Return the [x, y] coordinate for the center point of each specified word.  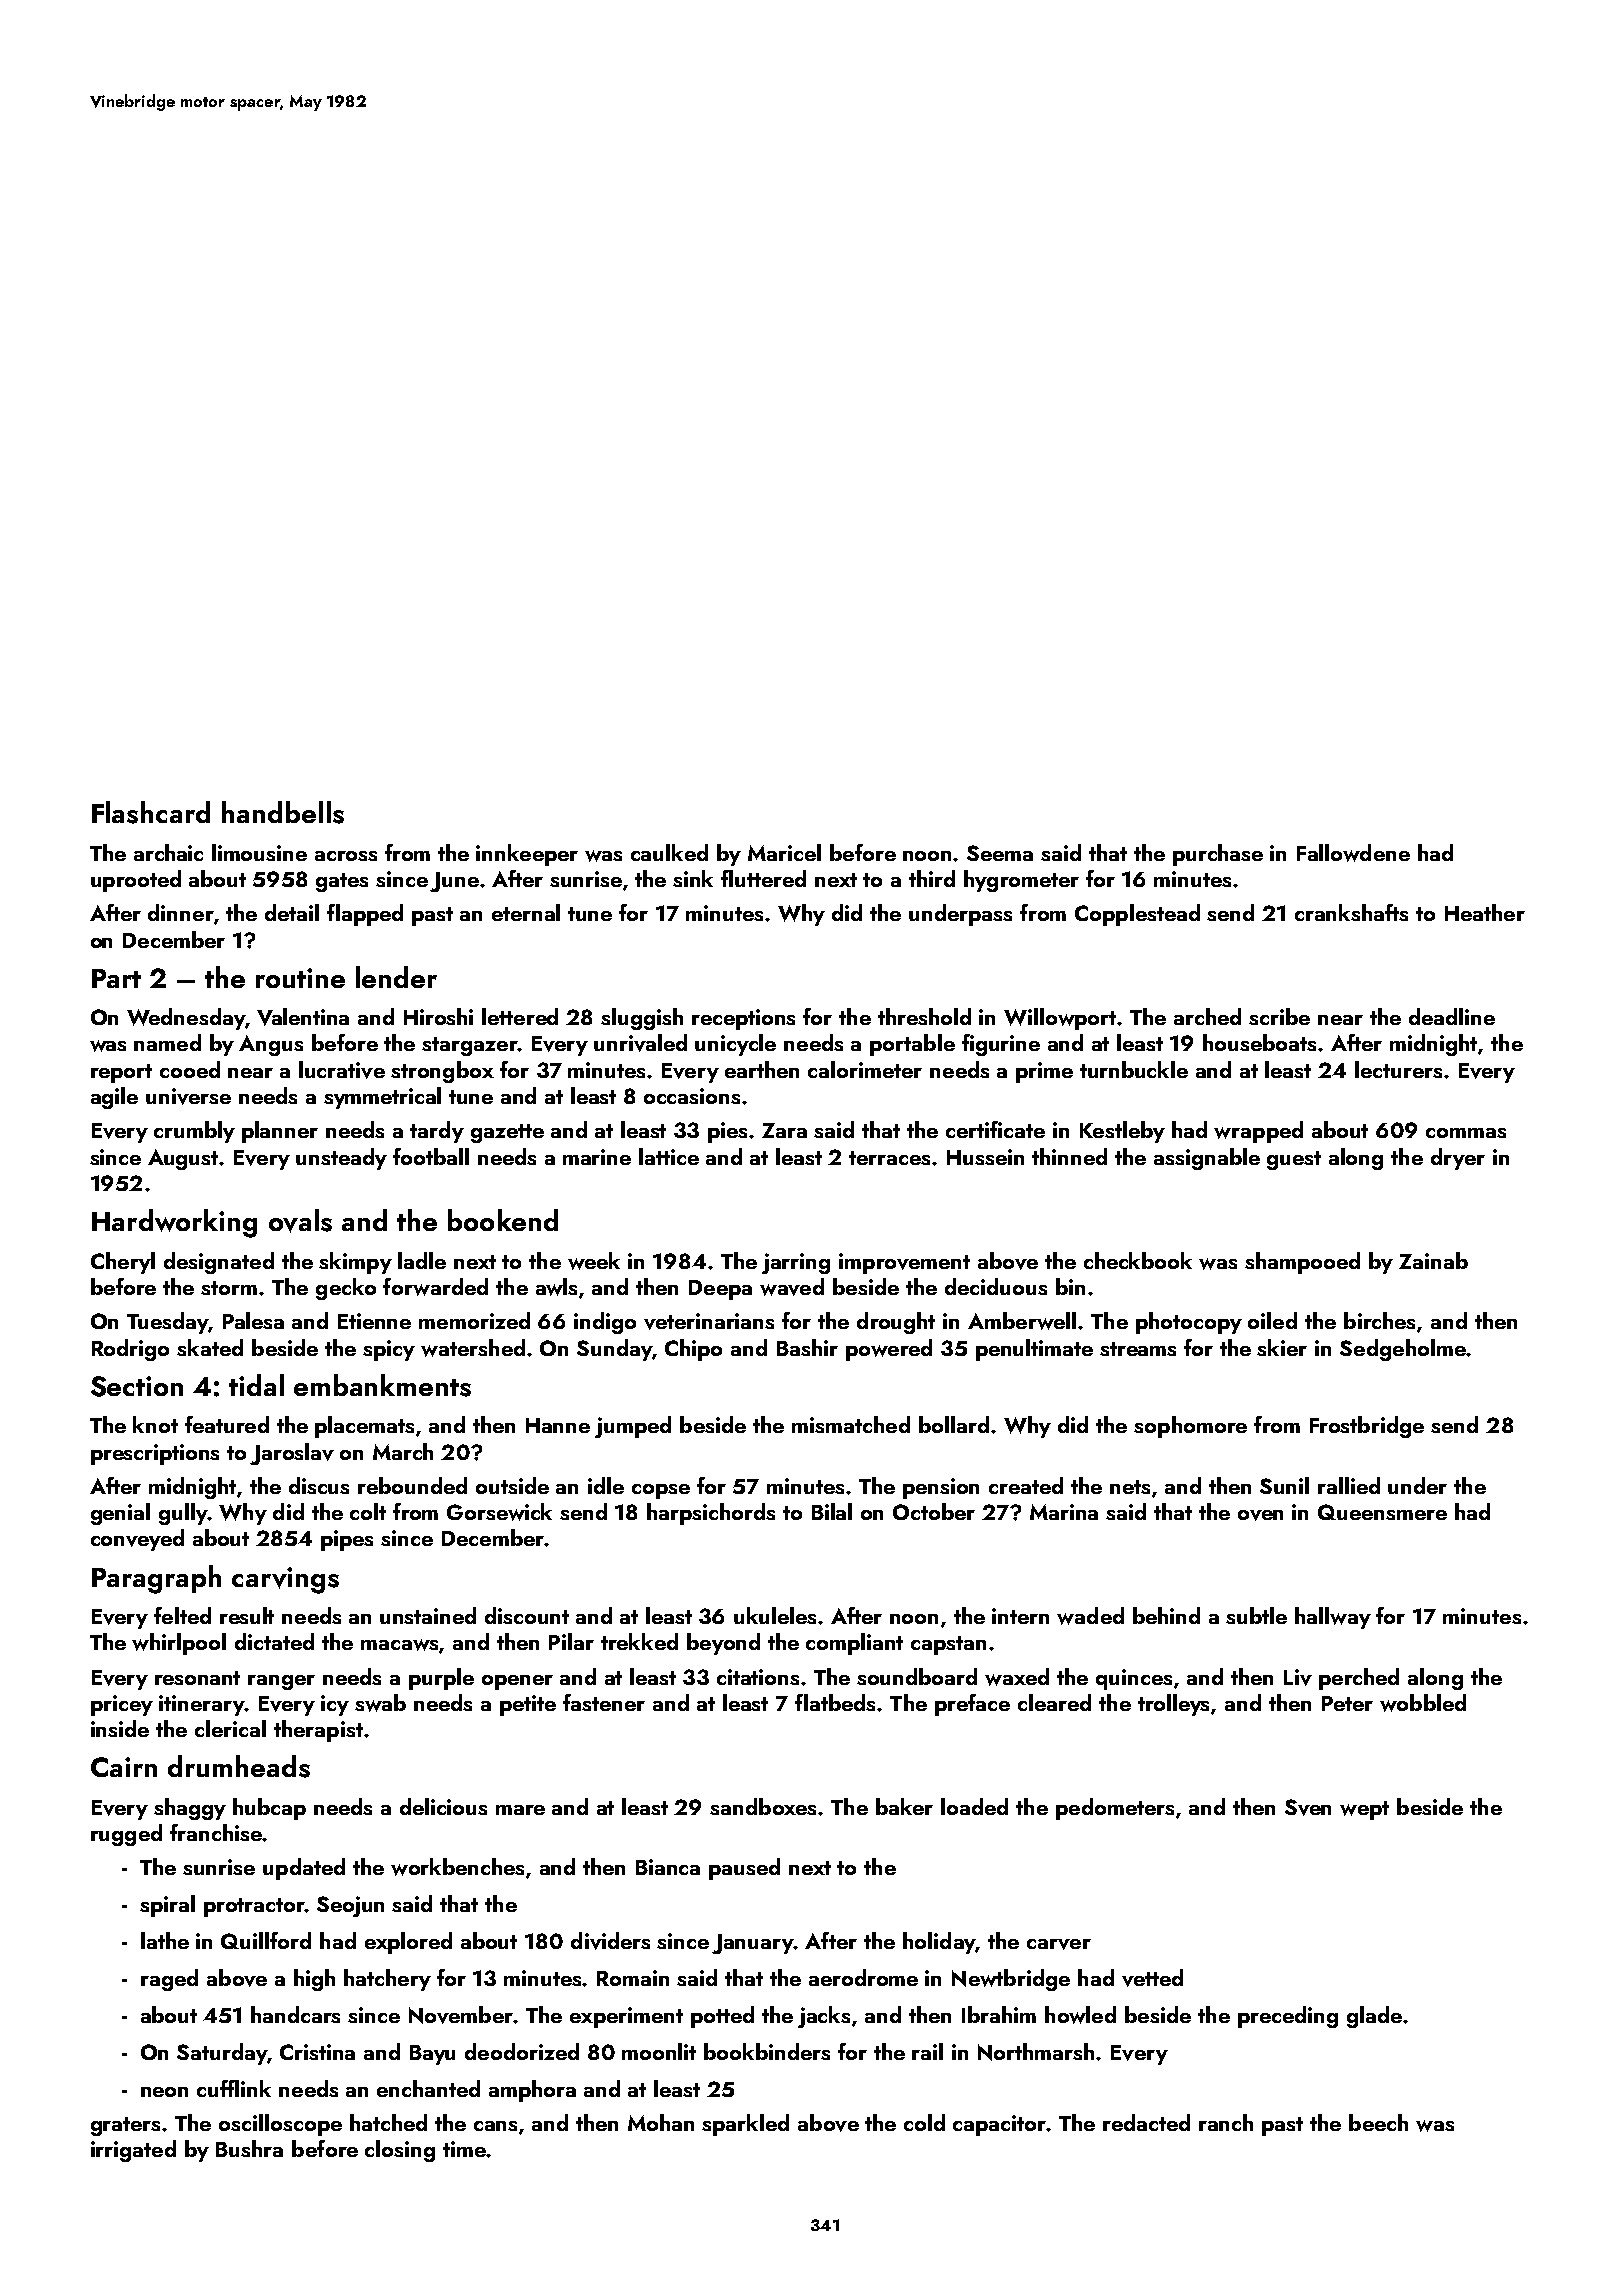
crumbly [194, 1132]
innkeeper [527, 855]
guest [1294, 1160]
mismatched [851, 1424]
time [464, 2149]
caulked [669, 852]
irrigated [133, 2151]
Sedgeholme [1403, 1350]
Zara [784, 1130]
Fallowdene [1353, 853]
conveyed [137, 1540]
